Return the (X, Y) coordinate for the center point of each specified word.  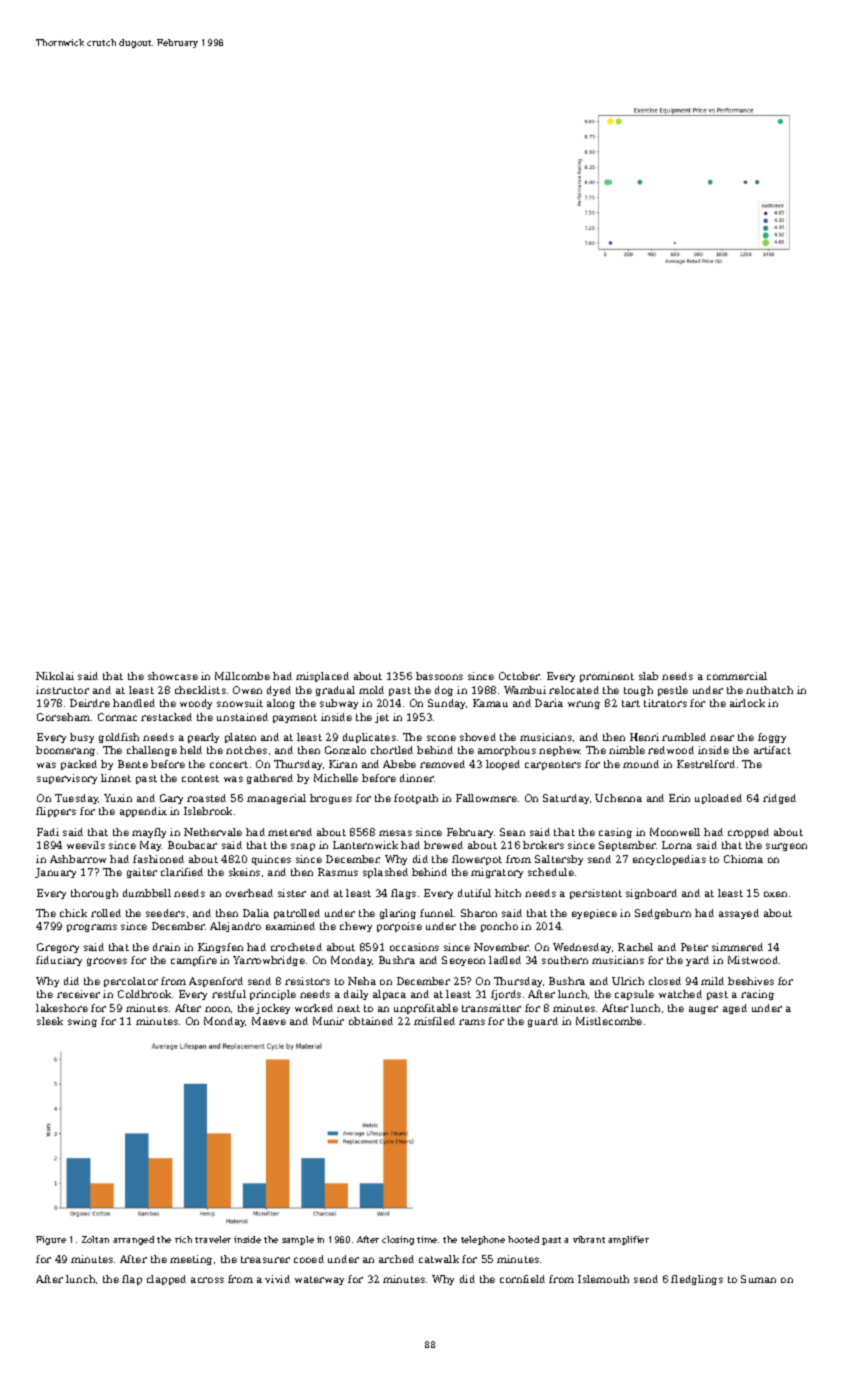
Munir (328, 1021)
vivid (277, 1279)
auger (703, 1010)
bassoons (439, 676)
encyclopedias (669, 860)
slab (648, 676)
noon (217, 1009)
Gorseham (63, 717)
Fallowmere (486, 798)
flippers (56, 812)
